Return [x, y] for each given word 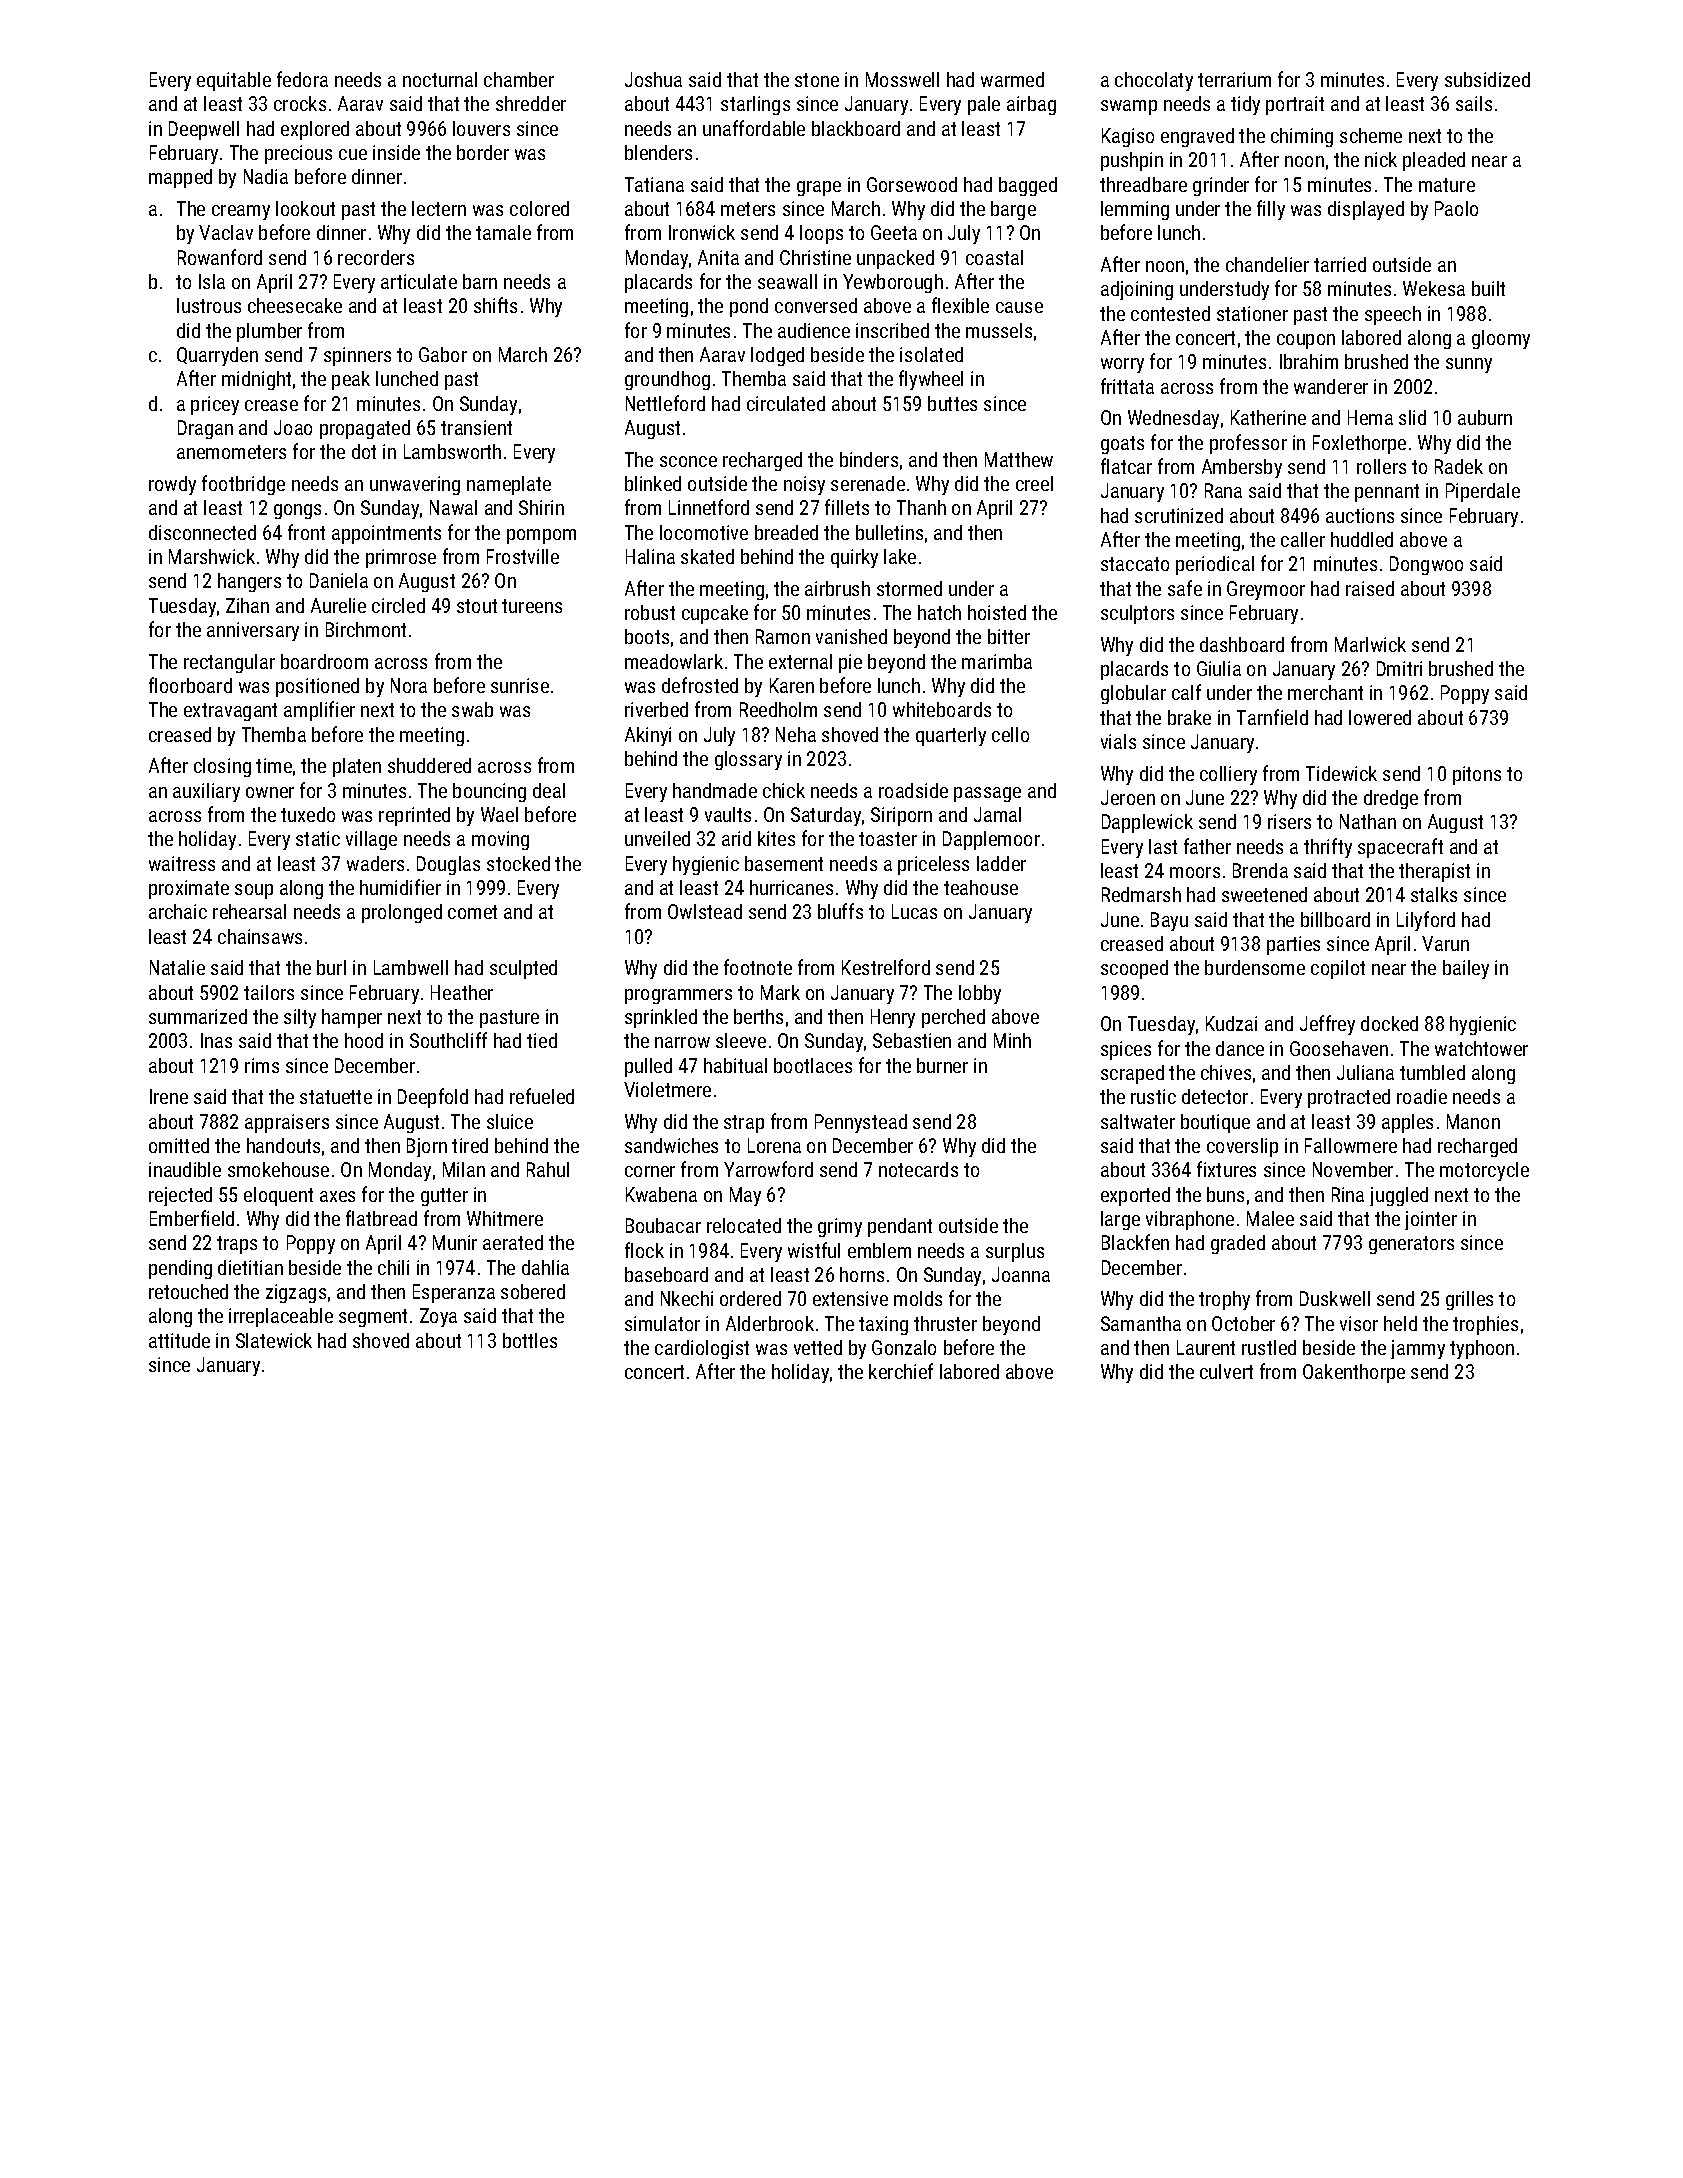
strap [744, 1124]
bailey [1466, 969]
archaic [178, 911]
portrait [1295, 105]
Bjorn [427, 1147]
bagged [1028, 186]
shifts [495, 305]
